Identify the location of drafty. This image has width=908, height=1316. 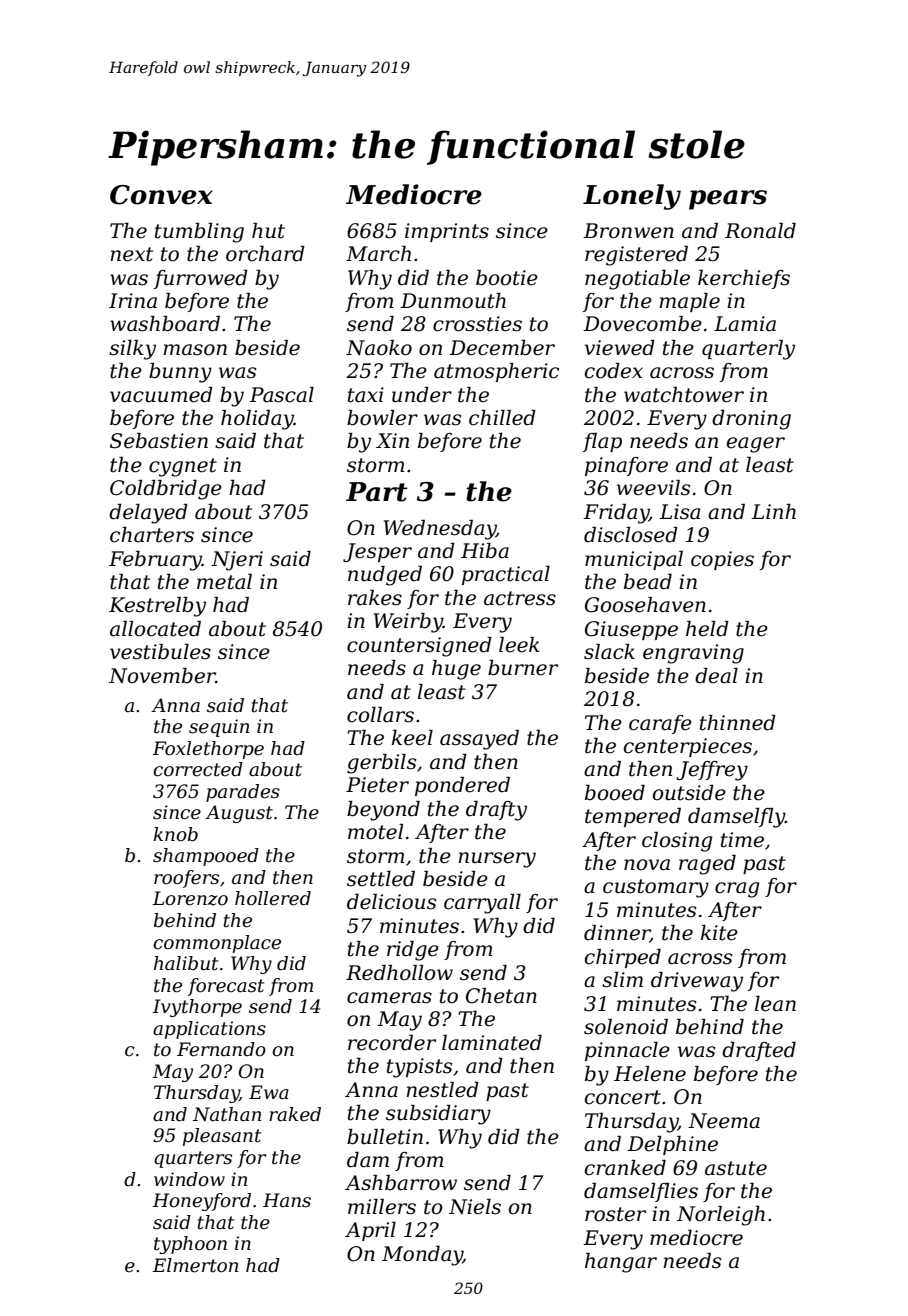
(496, 811).
